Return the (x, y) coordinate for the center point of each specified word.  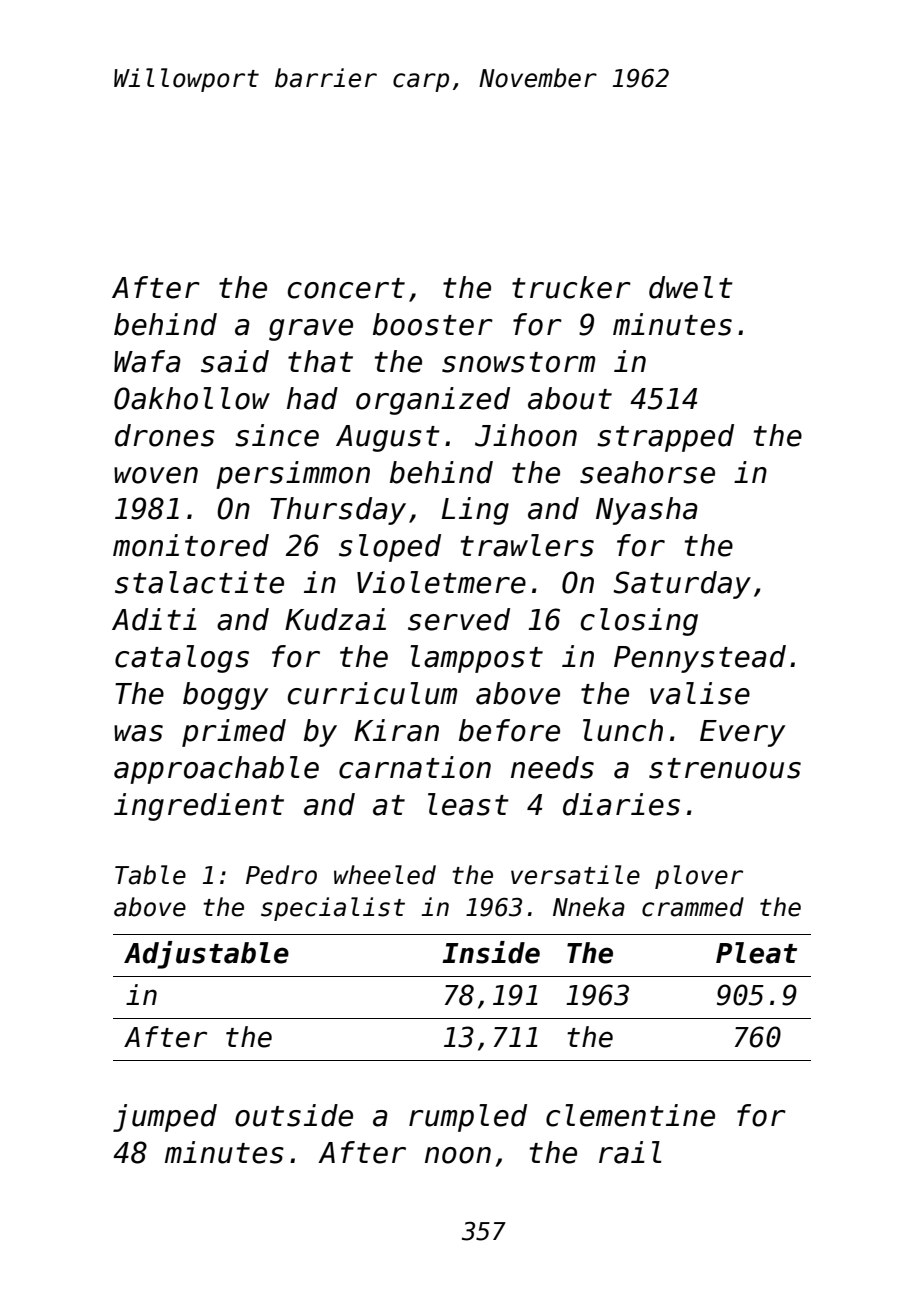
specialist (333, 909)
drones (165, 435)
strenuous (725, 768)
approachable (216, 770)
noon (458, 1155)
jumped (165, 1118)
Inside (491, 952)
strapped (665, 438)
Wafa (147, 361)
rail (630, 1152)
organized (433, 401)
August (388, 438)
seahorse (647, 472)
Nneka (589, 907)
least (468, 804)
